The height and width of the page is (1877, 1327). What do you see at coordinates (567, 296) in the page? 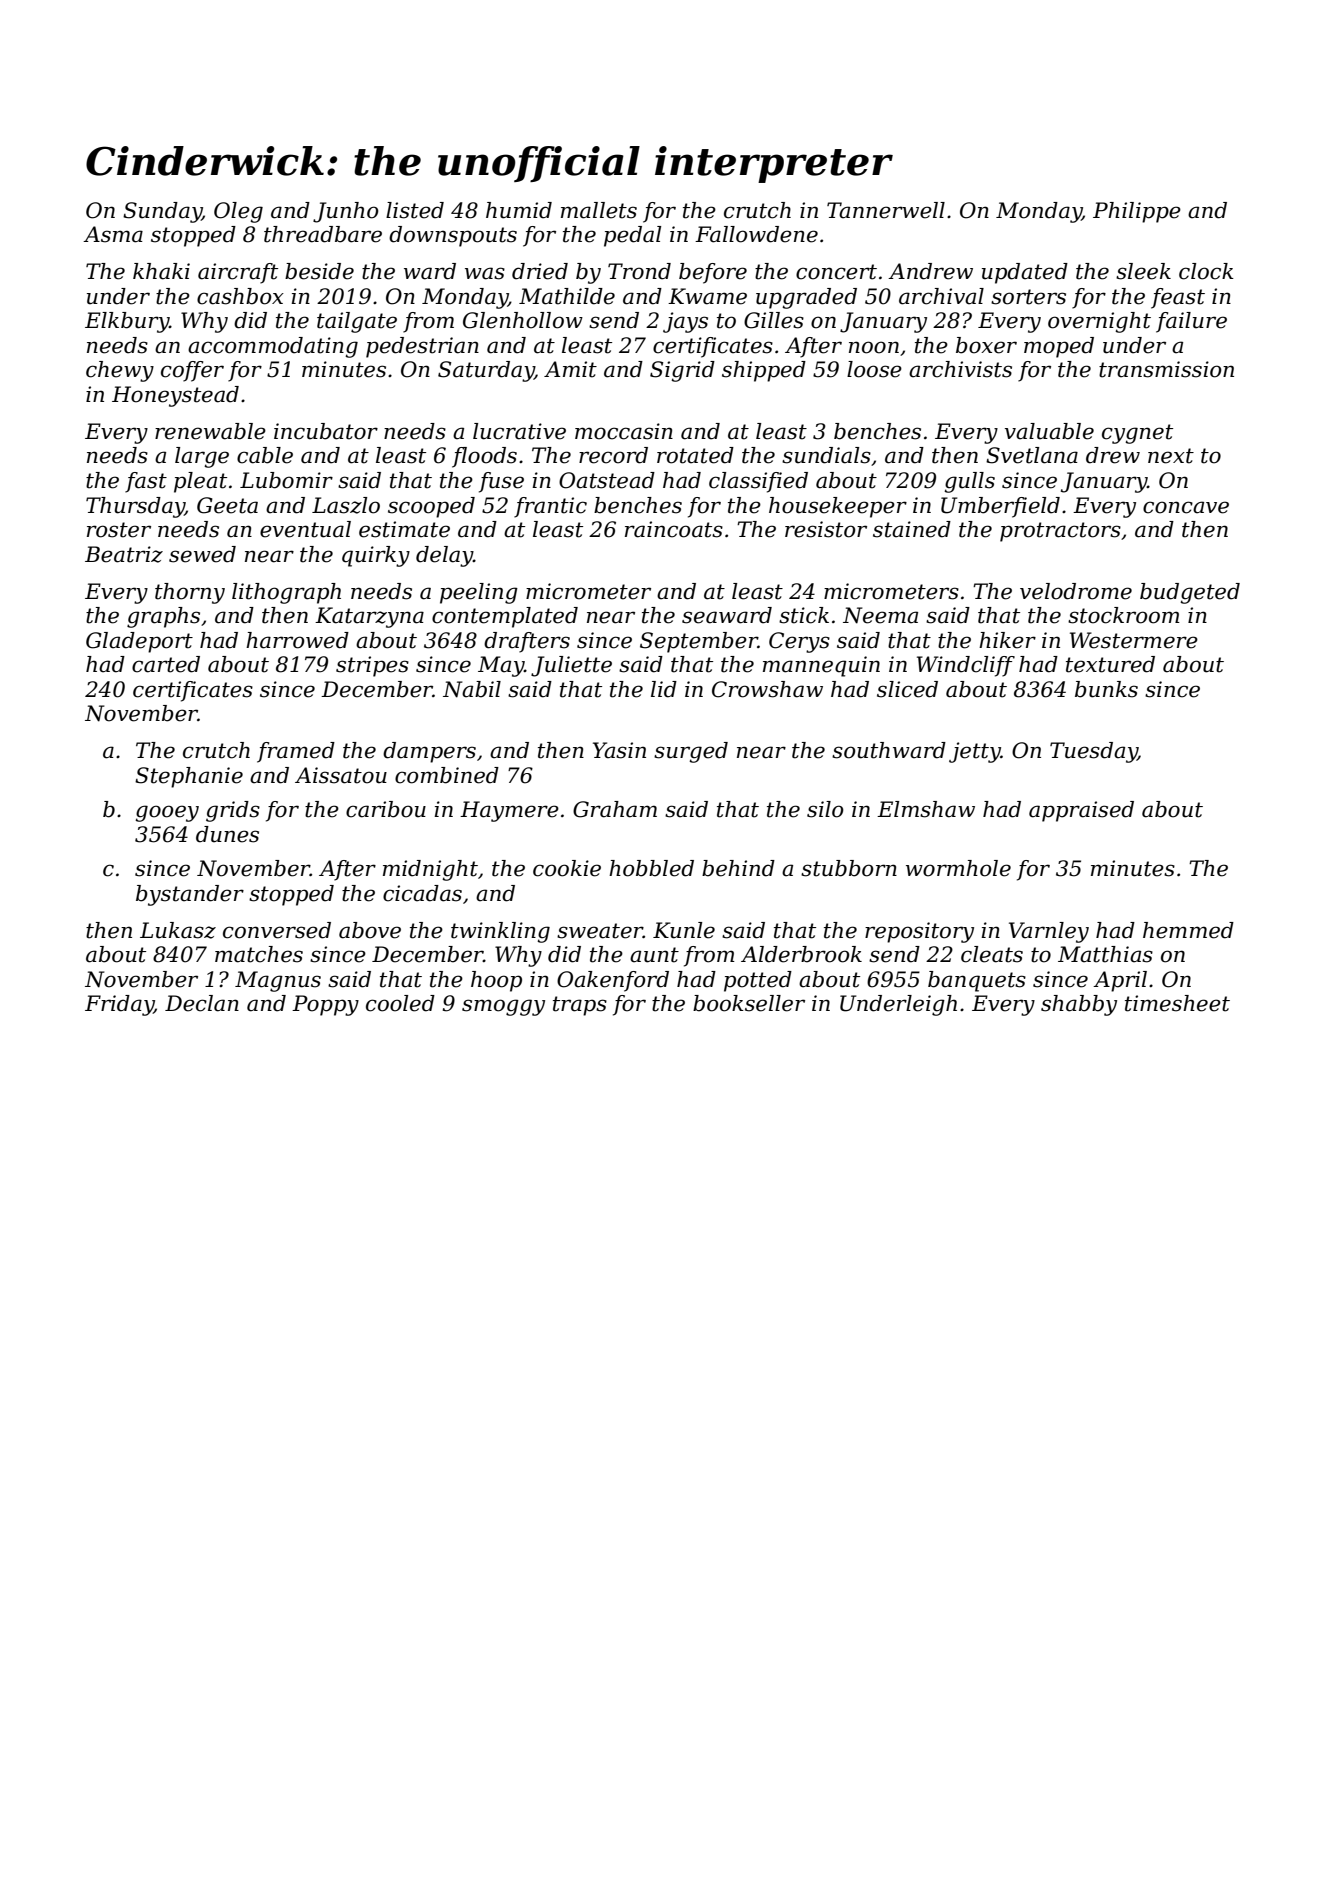
I see `Mathilde` at bounding box center [567, 296].
